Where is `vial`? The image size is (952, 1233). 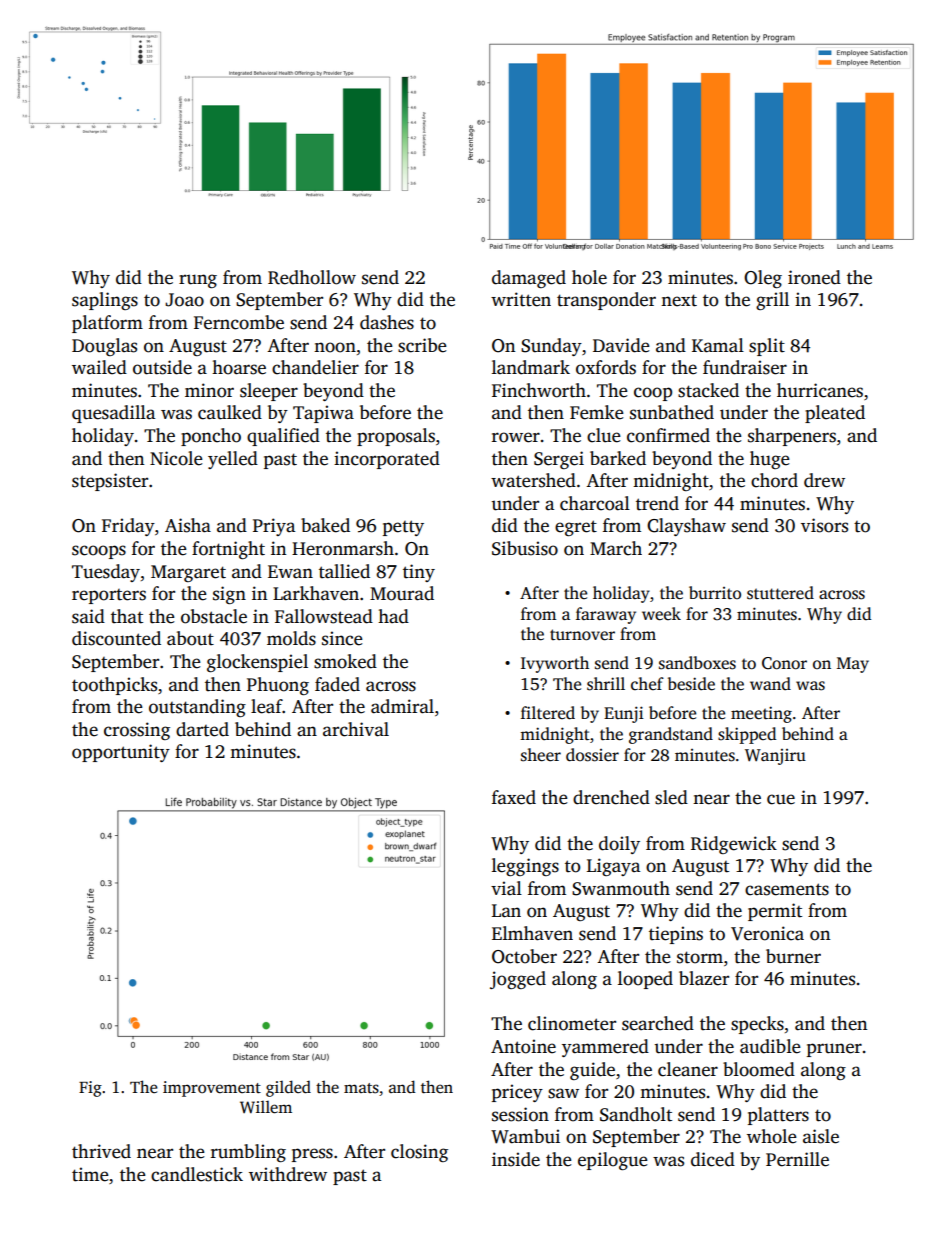
vial is located at coordinates (506, 888).
